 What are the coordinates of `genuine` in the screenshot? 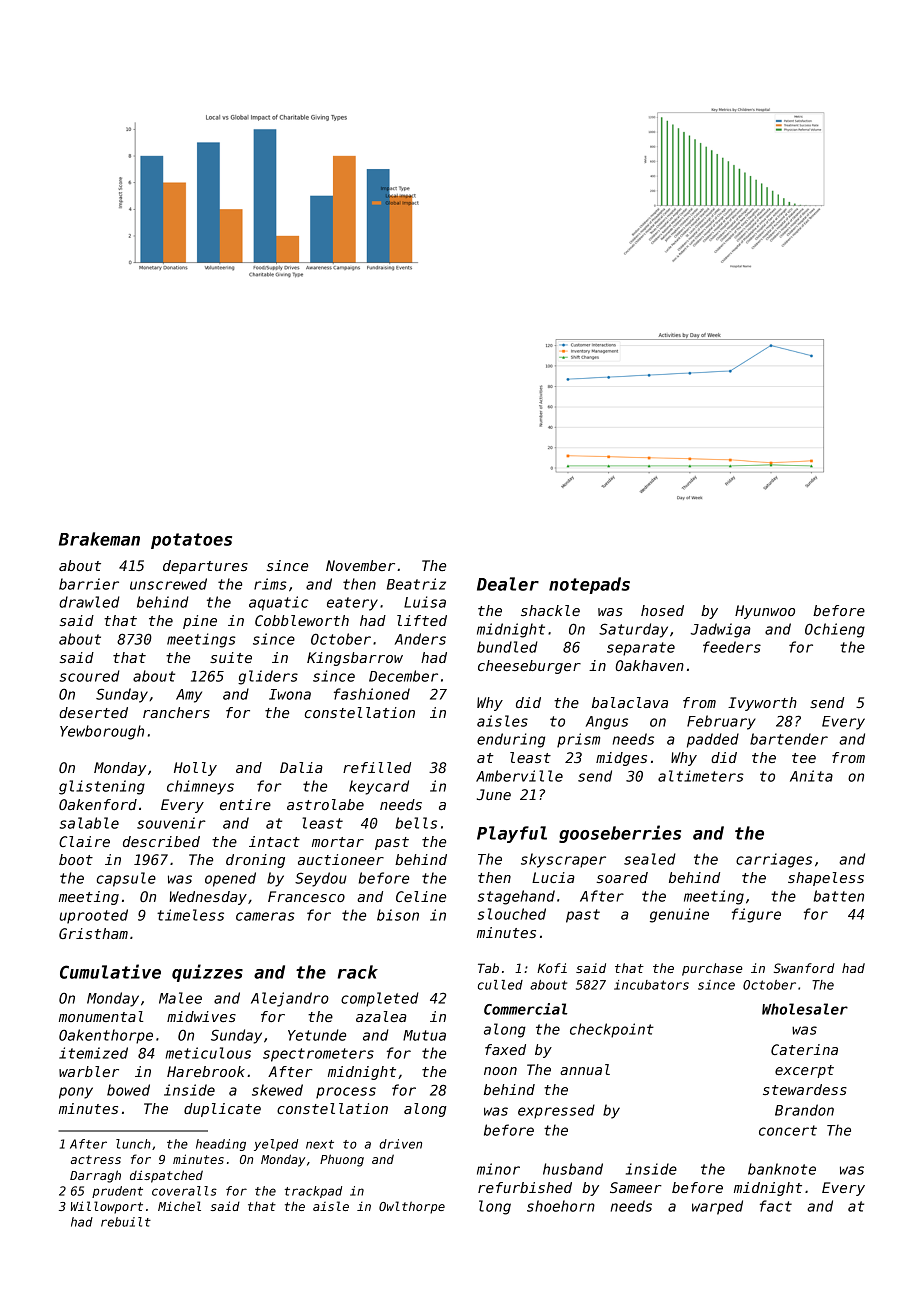 It's located at (679, 915).
